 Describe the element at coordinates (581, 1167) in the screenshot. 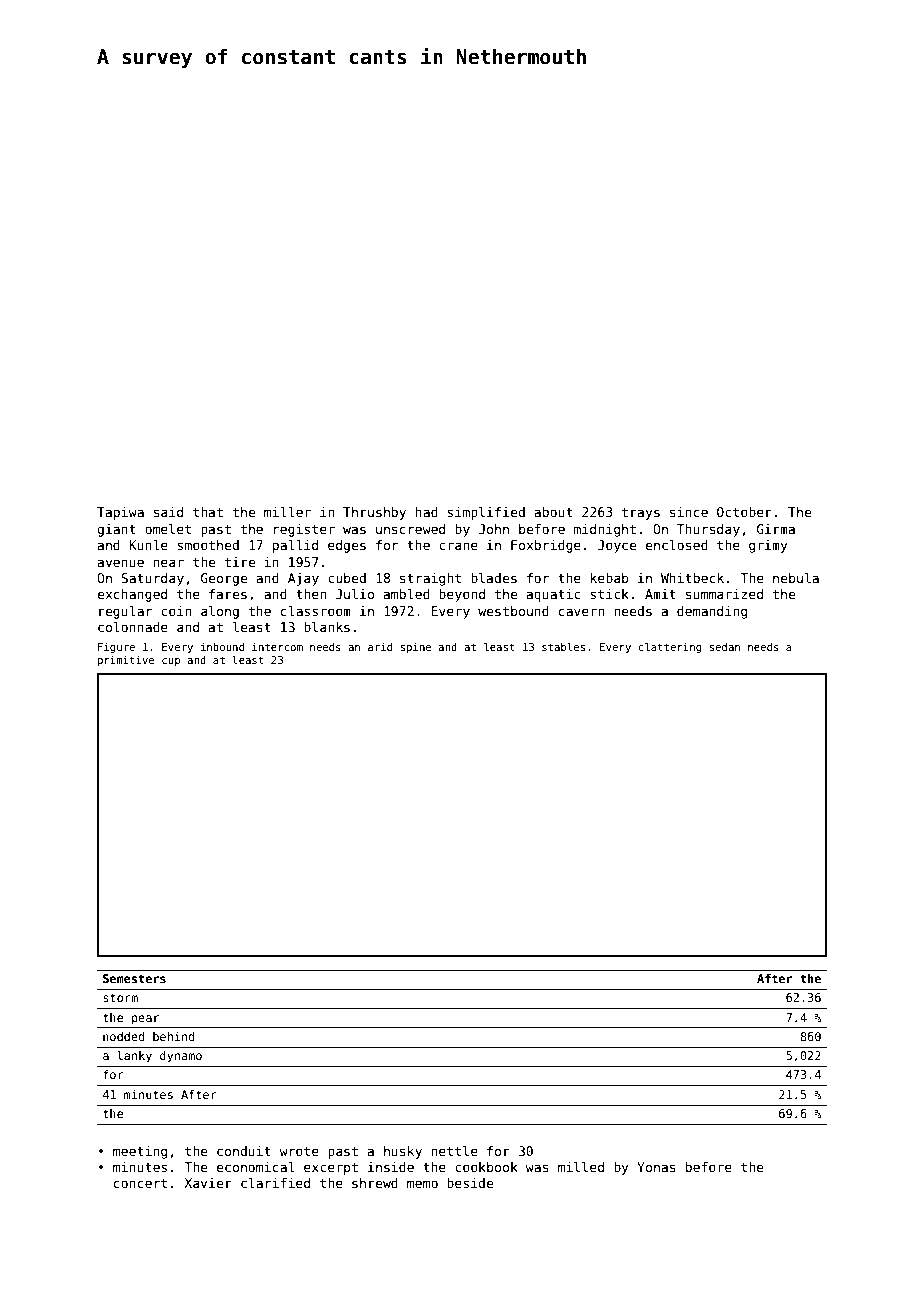

I see `milled` at that location.
